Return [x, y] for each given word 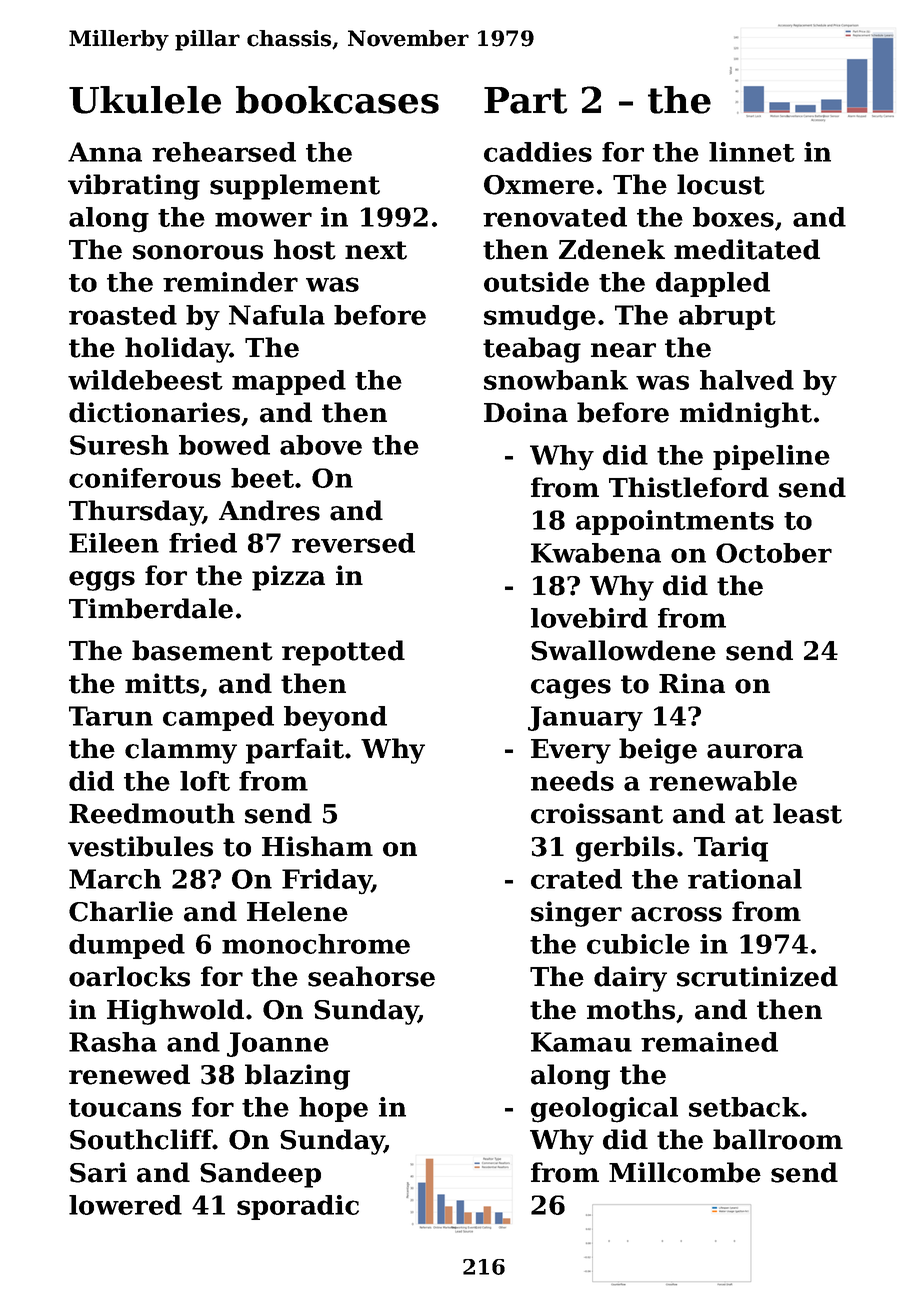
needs [572, 781]
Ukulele [145, 100]
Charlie [121, 911]
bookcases [337, 100]
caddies [538, 152]
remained [709, 1042]
